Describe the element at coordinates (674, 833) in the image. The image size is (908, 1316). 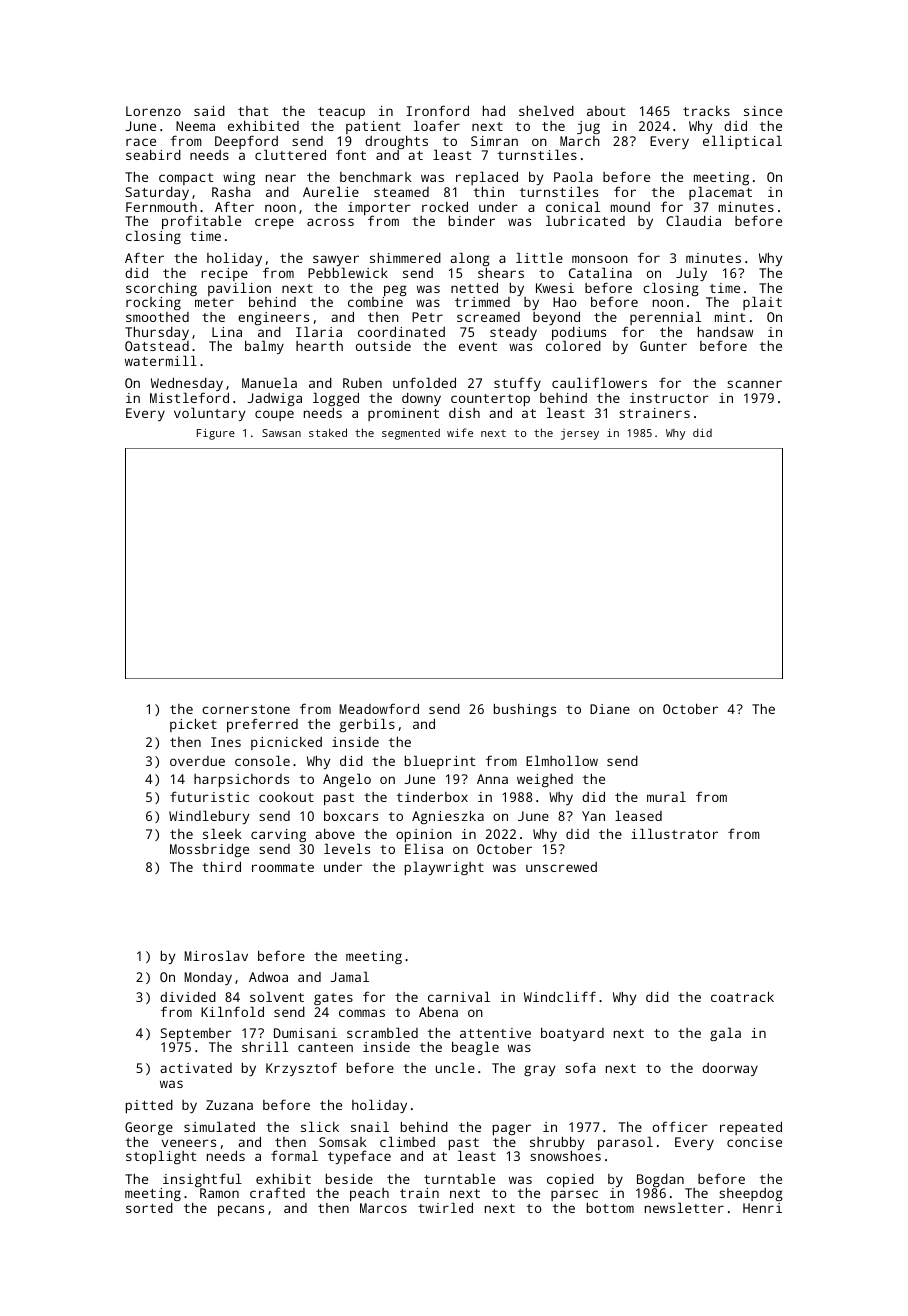
I see `illustrator` at that location.
